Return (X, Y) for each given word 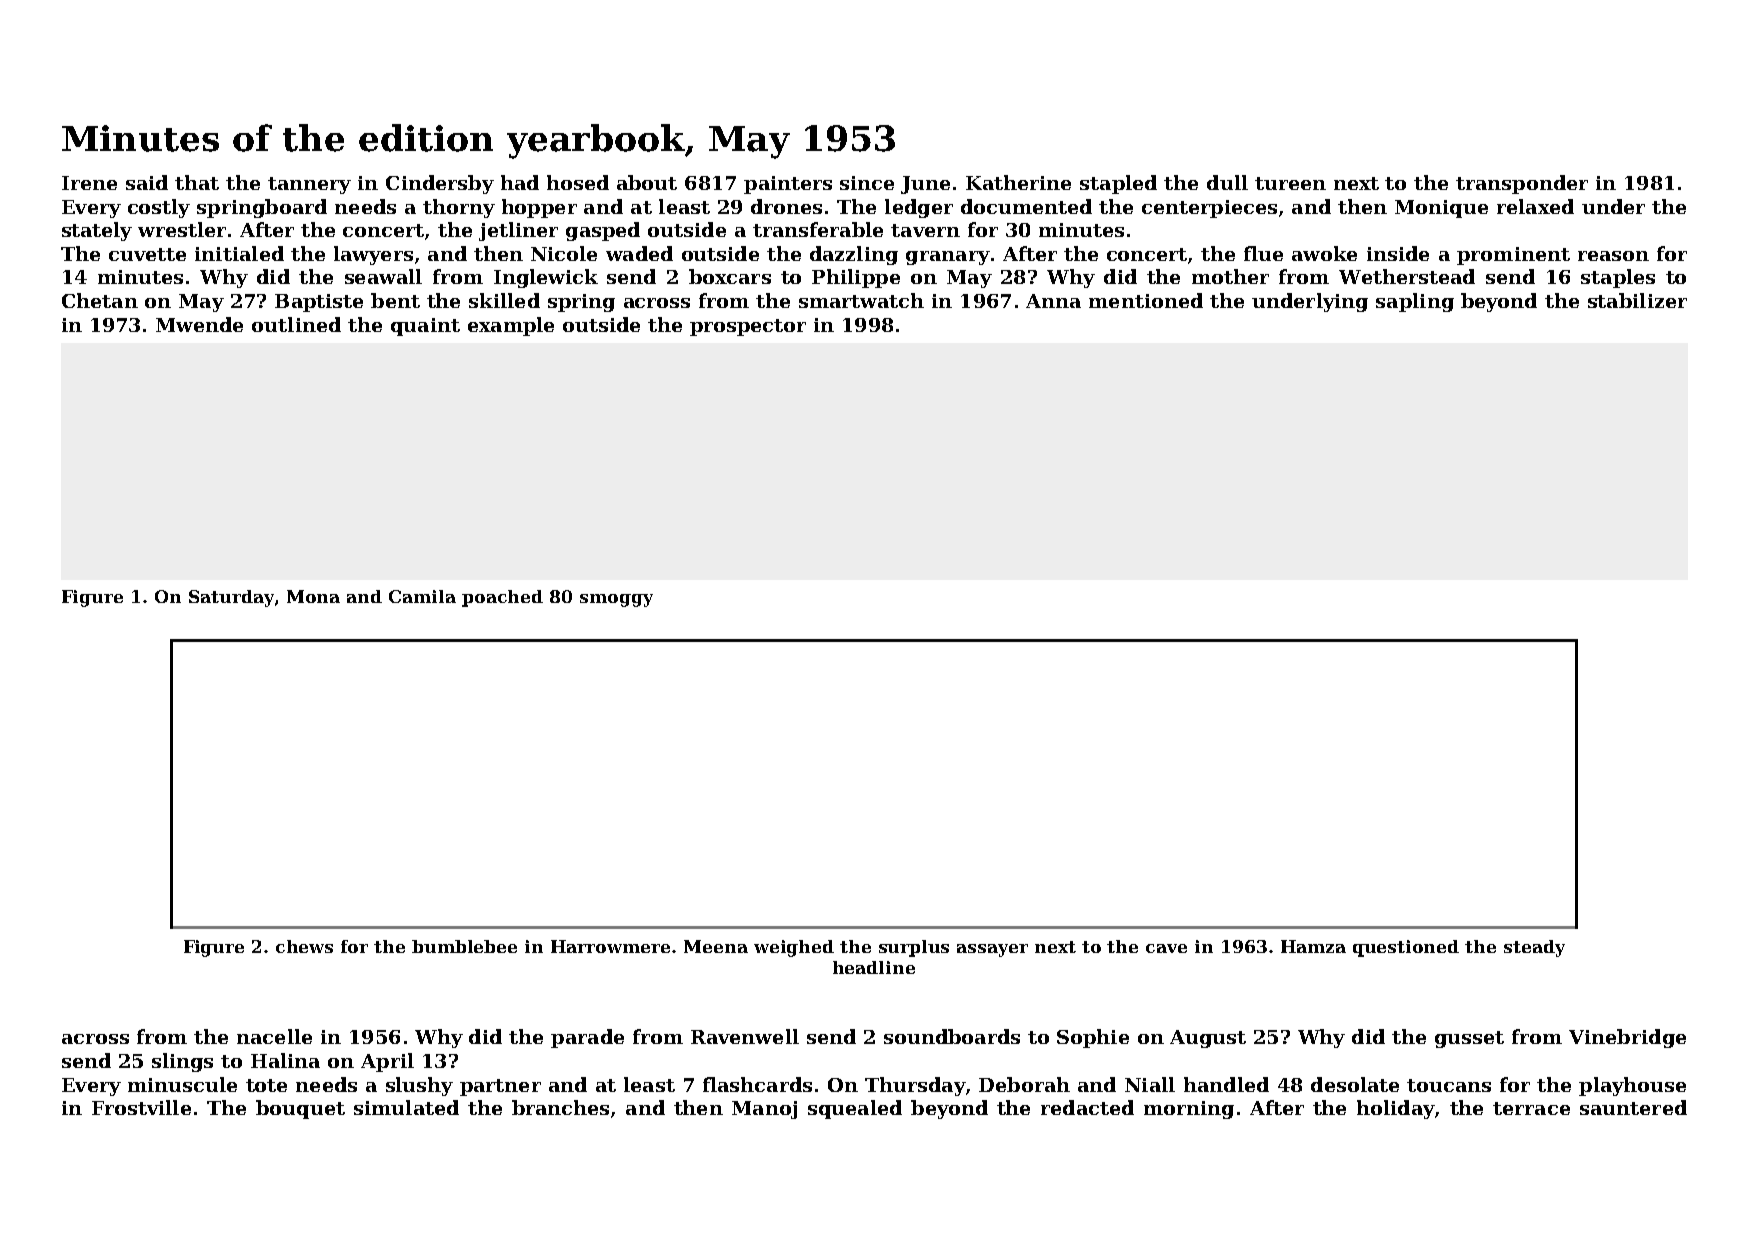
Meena (716, 946)
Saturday (231, 598)
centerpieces (1209, 209)
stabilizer (1637, 300)
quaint (425, 327)
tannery (309, 185)
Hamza (1313, 946)
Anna (1053, 301)
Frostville (141, 1107)
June (925, 185)
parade (587, 1038)
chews (304, 946)
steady (1534, 948)
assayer (992, 950)
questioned (1406, 948)
